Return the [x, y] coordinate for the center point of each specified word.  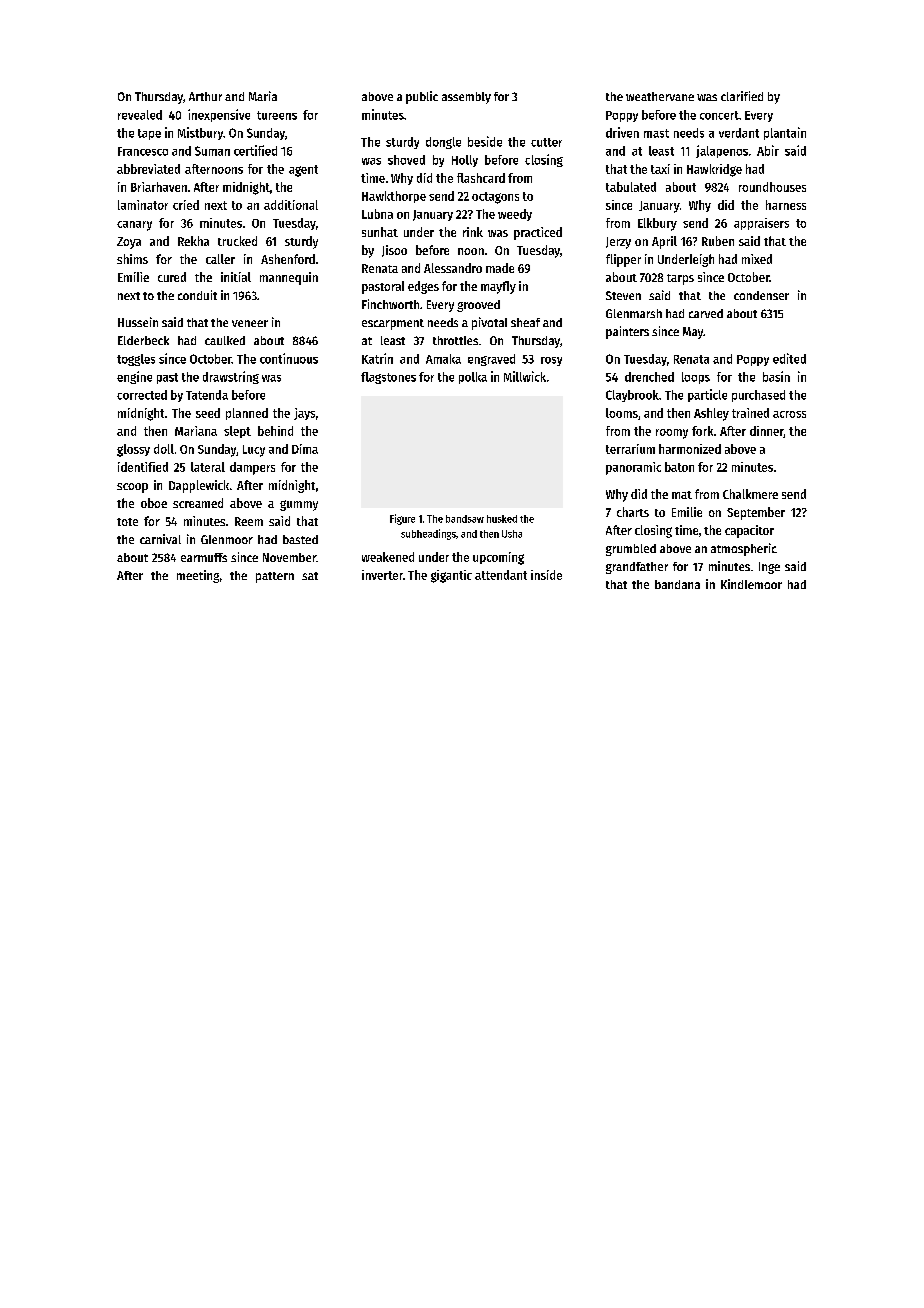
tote [127, 522]
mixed [757, 259]
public [422, 97]
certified [255, 150]
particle [707, 395]
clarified [742, 96]
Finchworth [390, 304]
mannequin [289, 278]
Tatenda [207, 395]
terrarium [630, 449]
